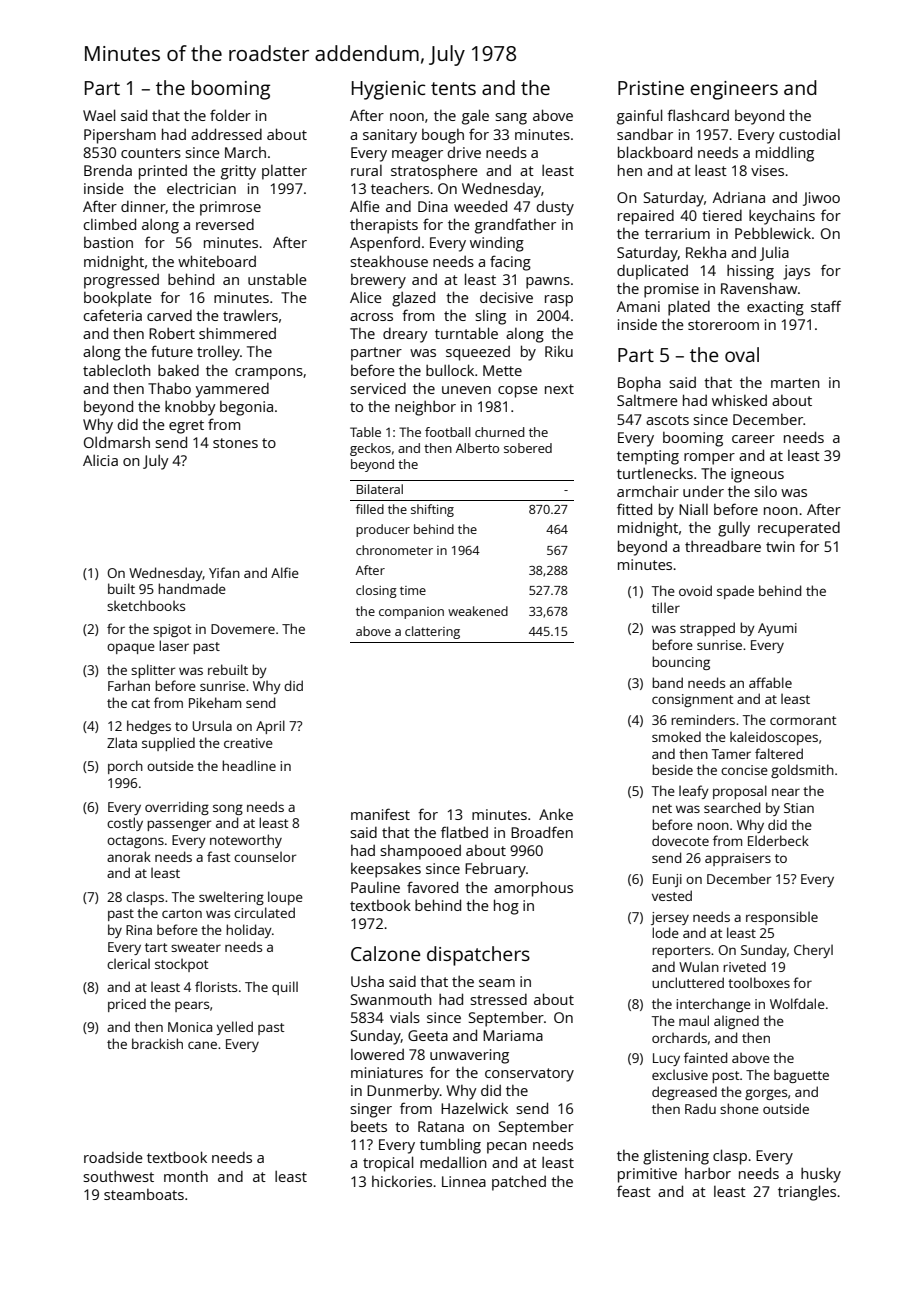 The image size is (924, 1308). What do you see at coordinates (366, 297) in the document?
I see `Alice` at bounding box center [366, 297].
